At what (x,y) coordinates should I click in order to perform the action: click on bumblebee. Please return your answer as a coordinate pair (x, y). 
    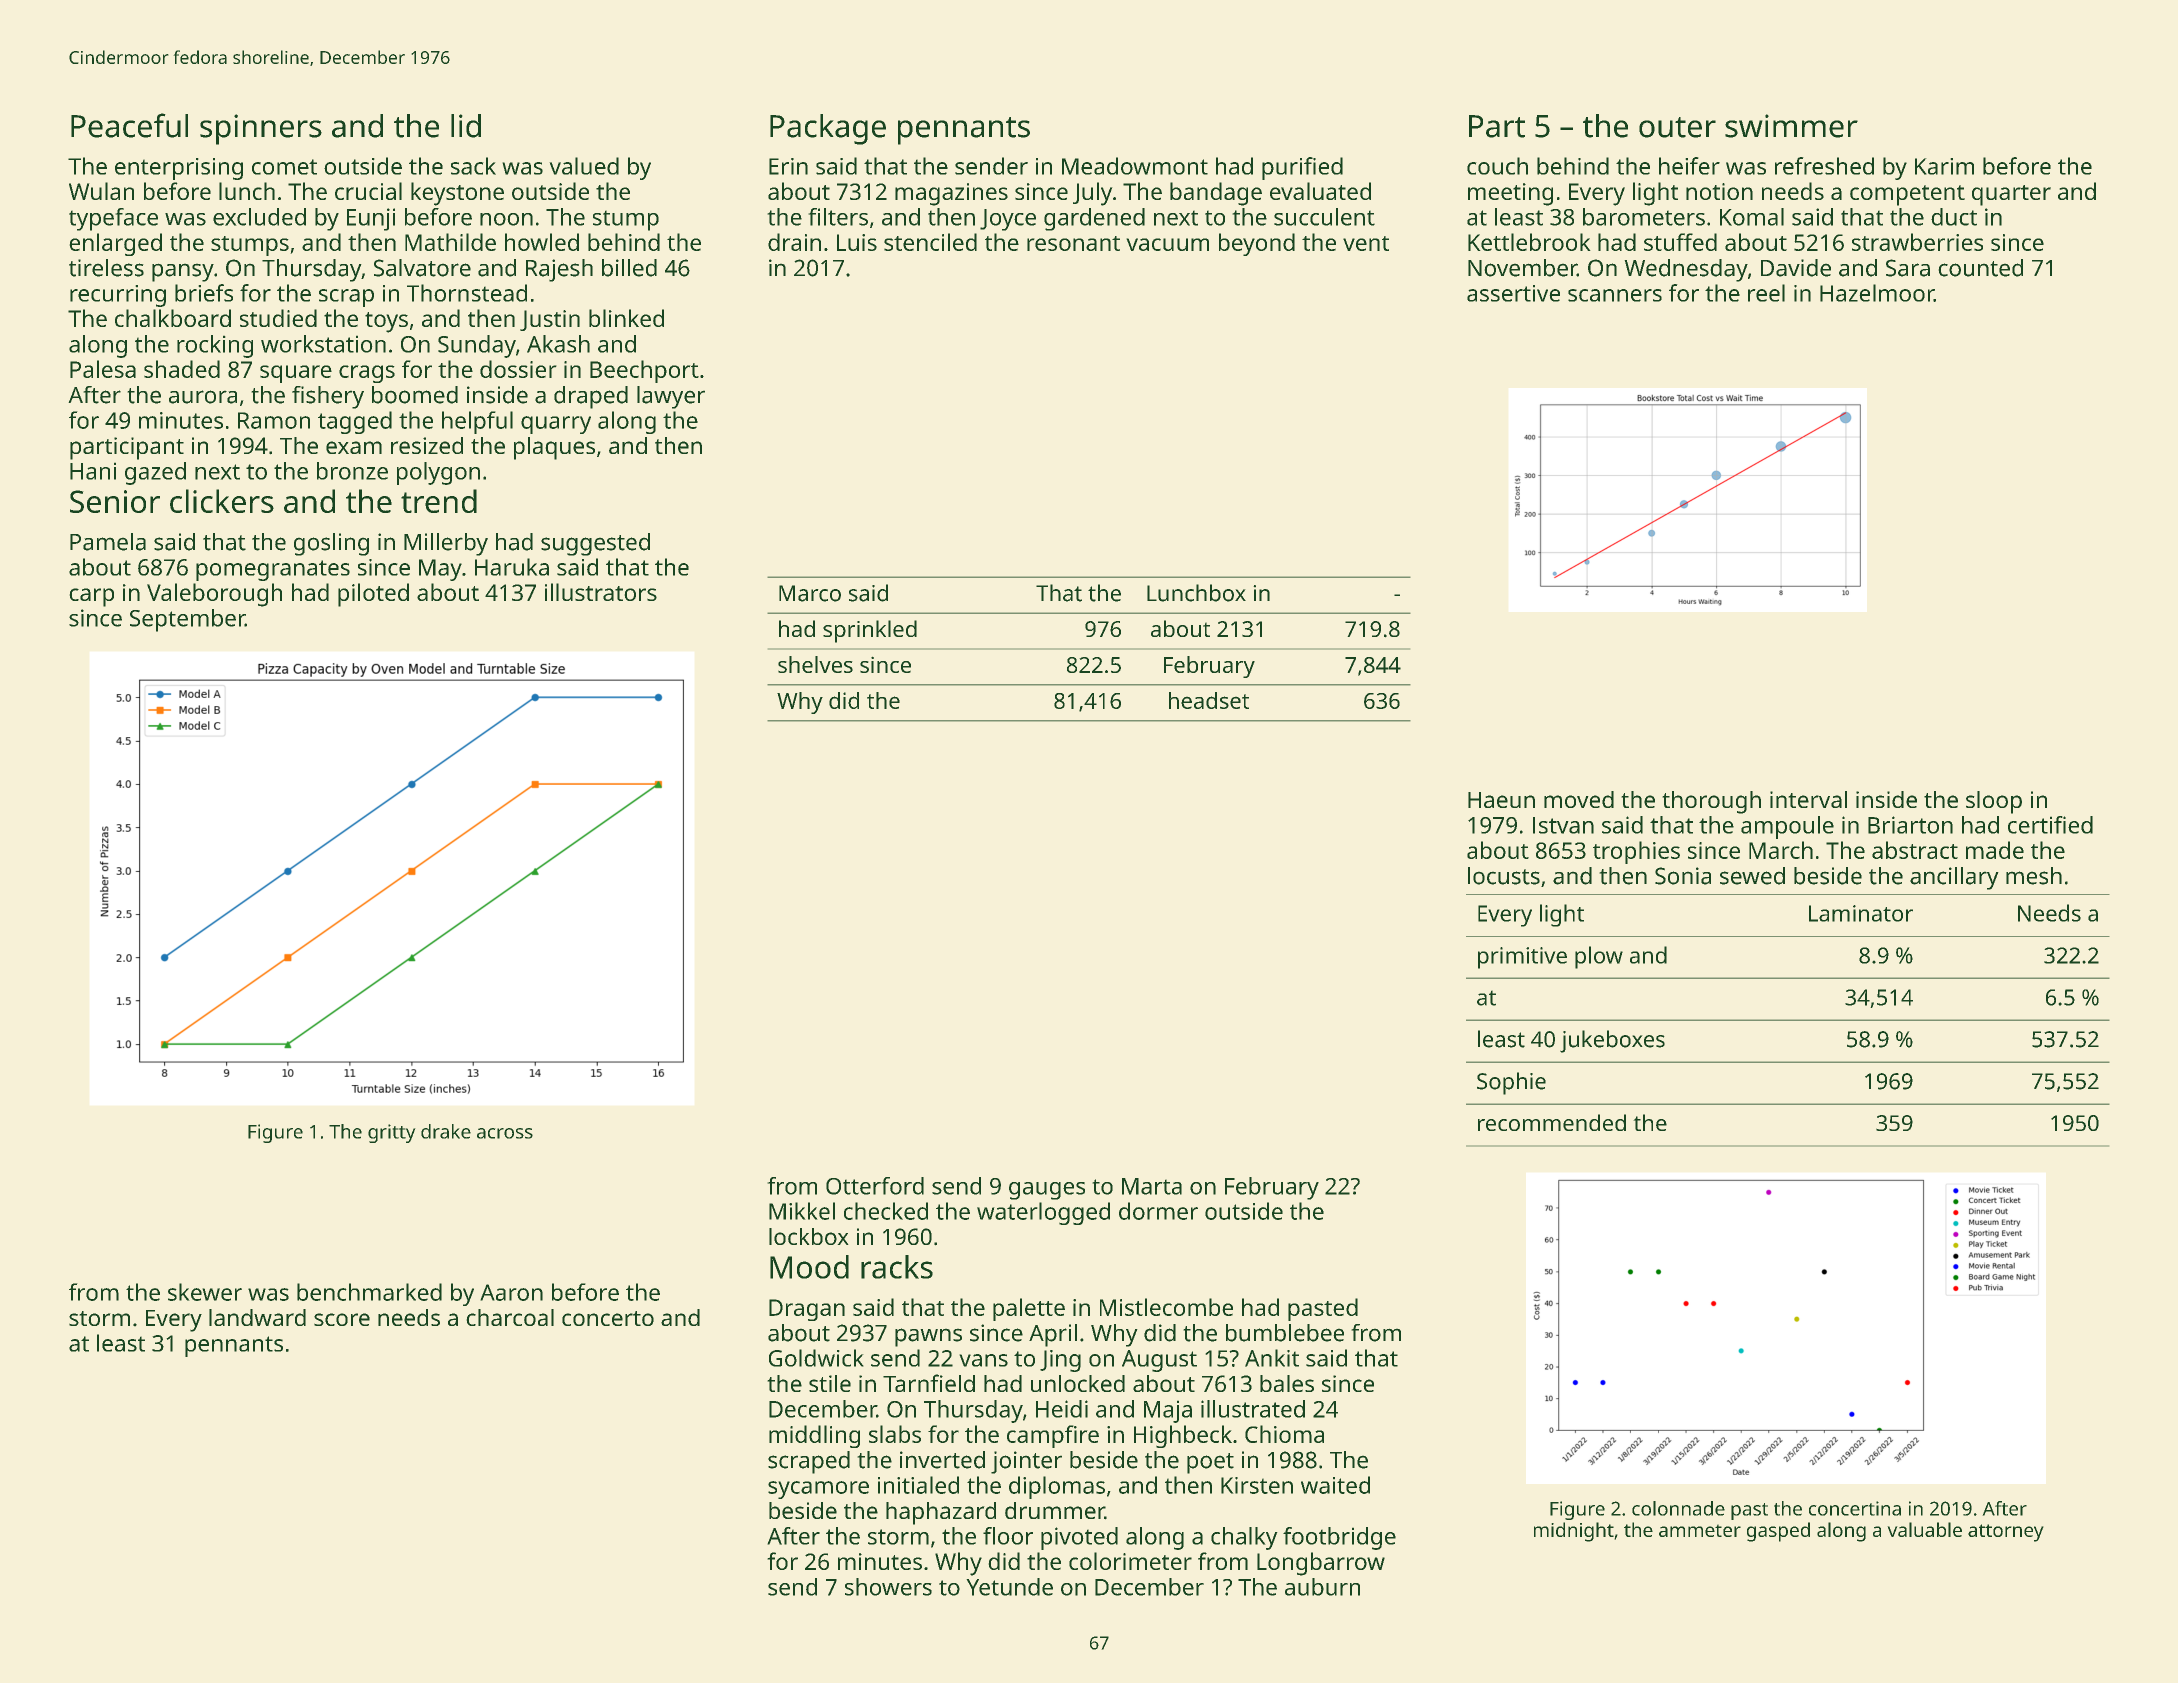
    Looking at the image, I should click on (1285, 1333).
